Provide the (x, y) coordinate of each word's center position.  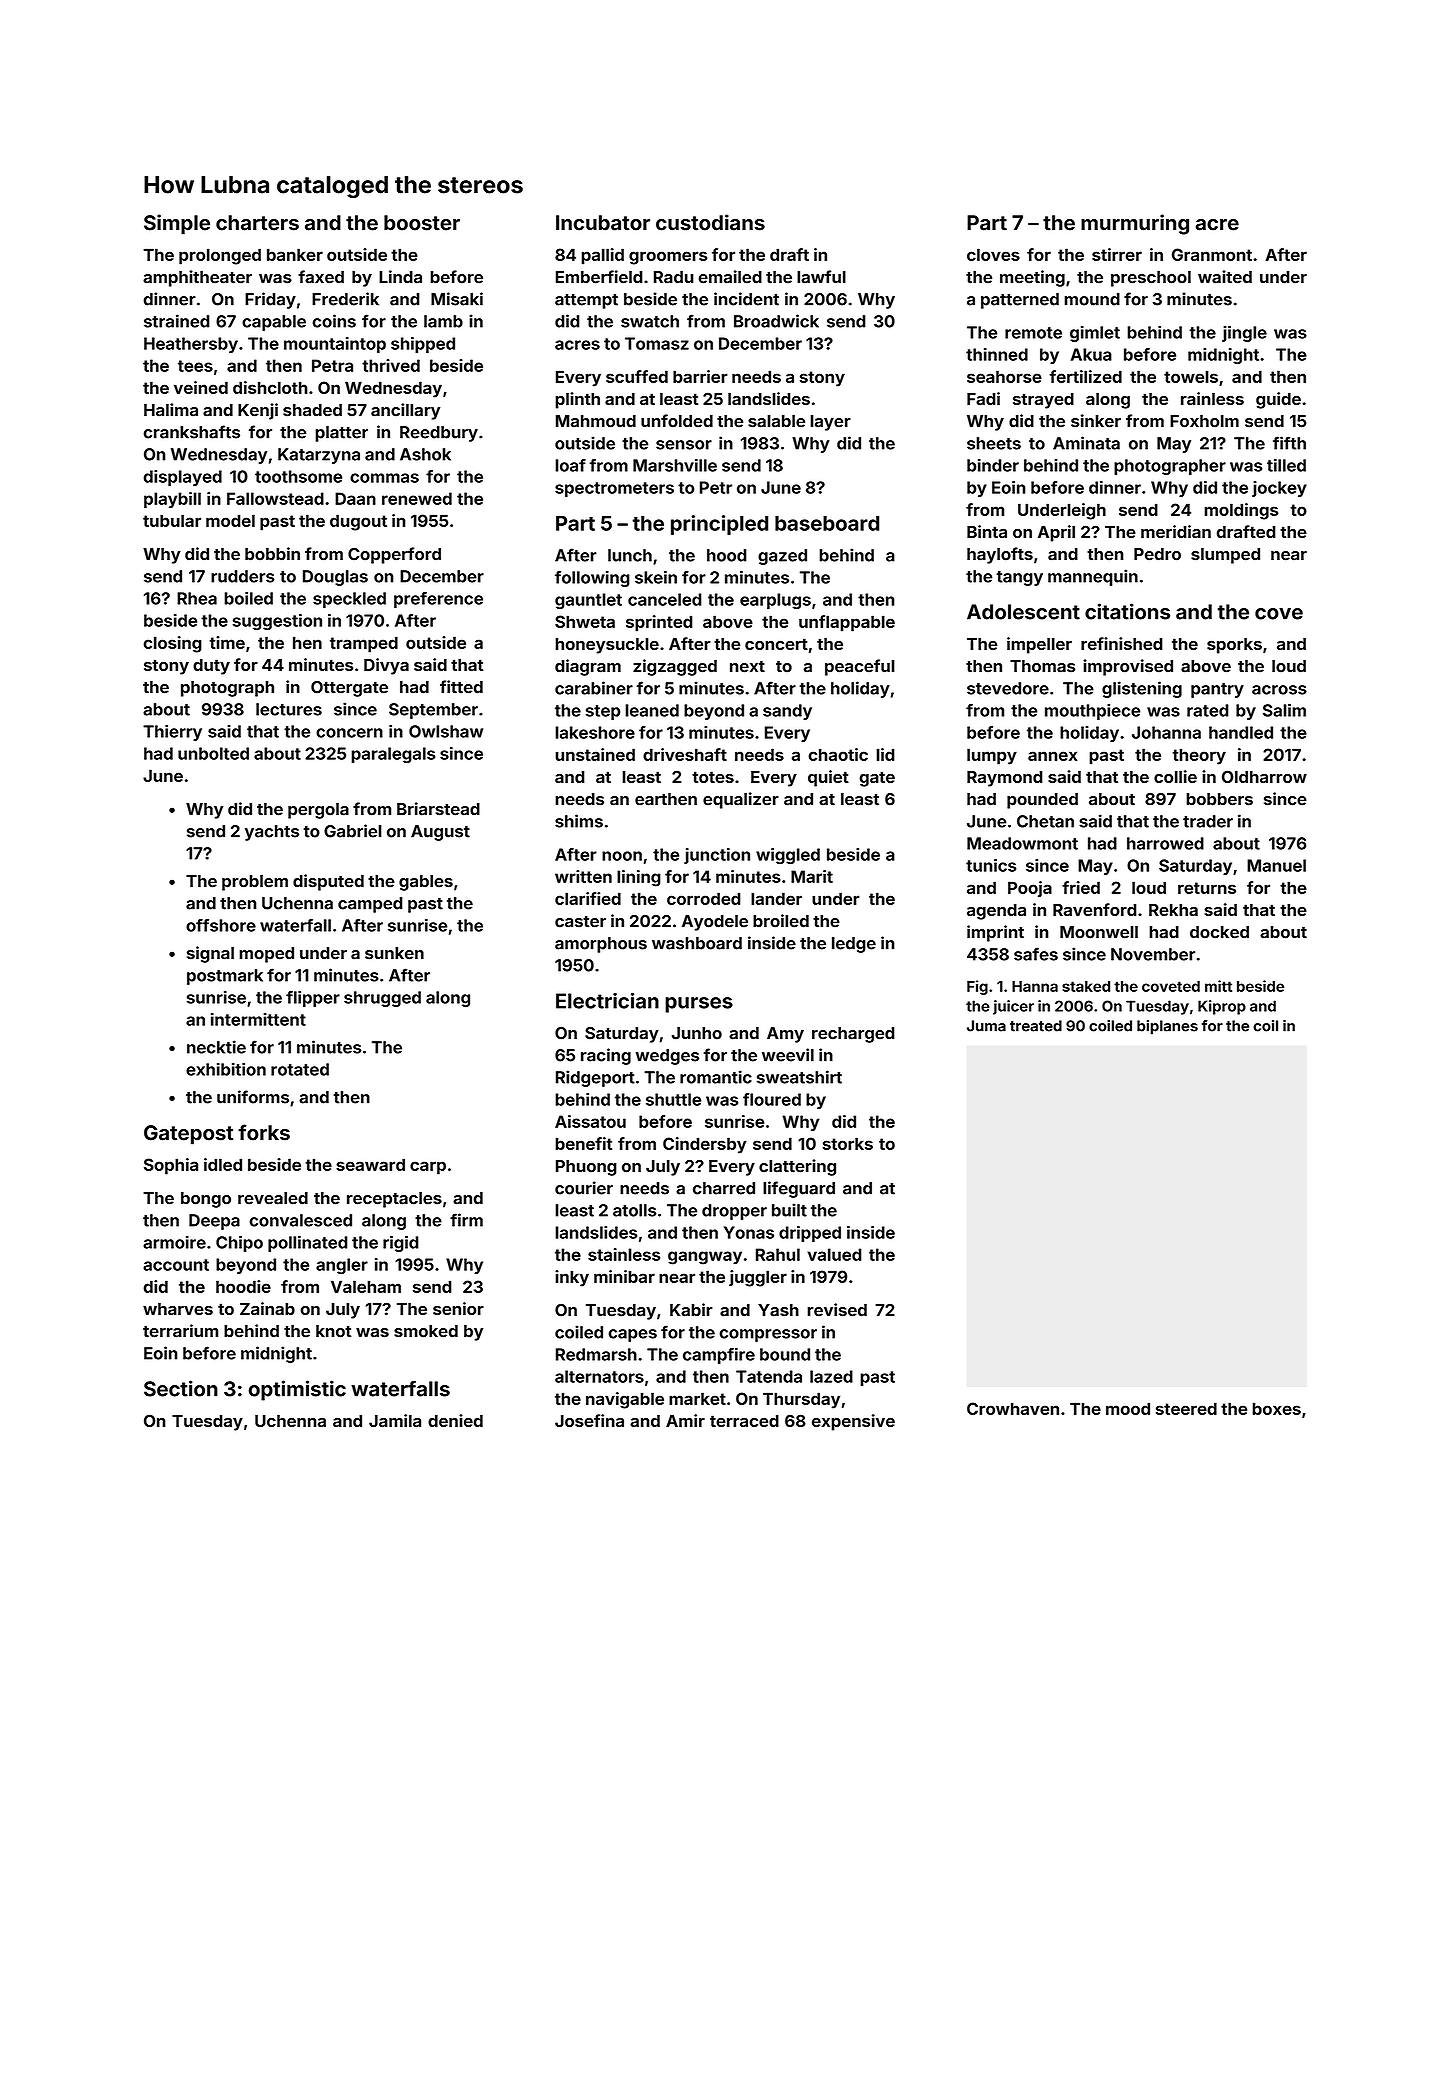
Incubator (603, 223)
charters (257, 223)
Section (181, 1388)
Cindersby (705, 1145)
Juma (986, 1026)
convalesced (301, 1220)
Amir (685, 1420)
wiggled (788, 856)
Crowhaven (1013, 1408)
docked (1219, 932)
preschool (1151, 279)
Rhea (197, 598)
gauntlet (588, 601)
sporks (1234, 646)
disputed (328, 882)
